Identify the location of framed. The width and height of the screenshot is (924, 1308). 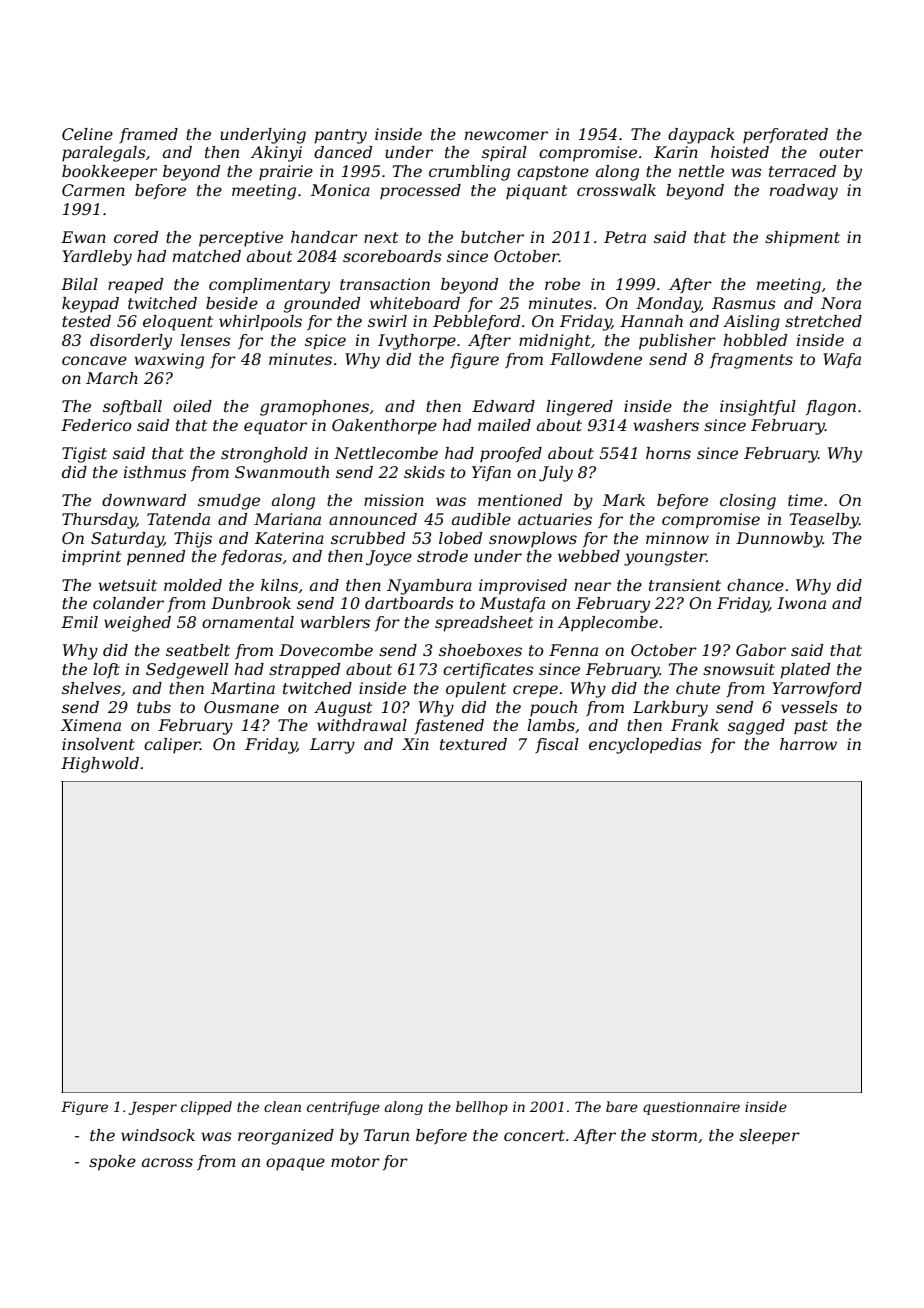
(148, 135).
